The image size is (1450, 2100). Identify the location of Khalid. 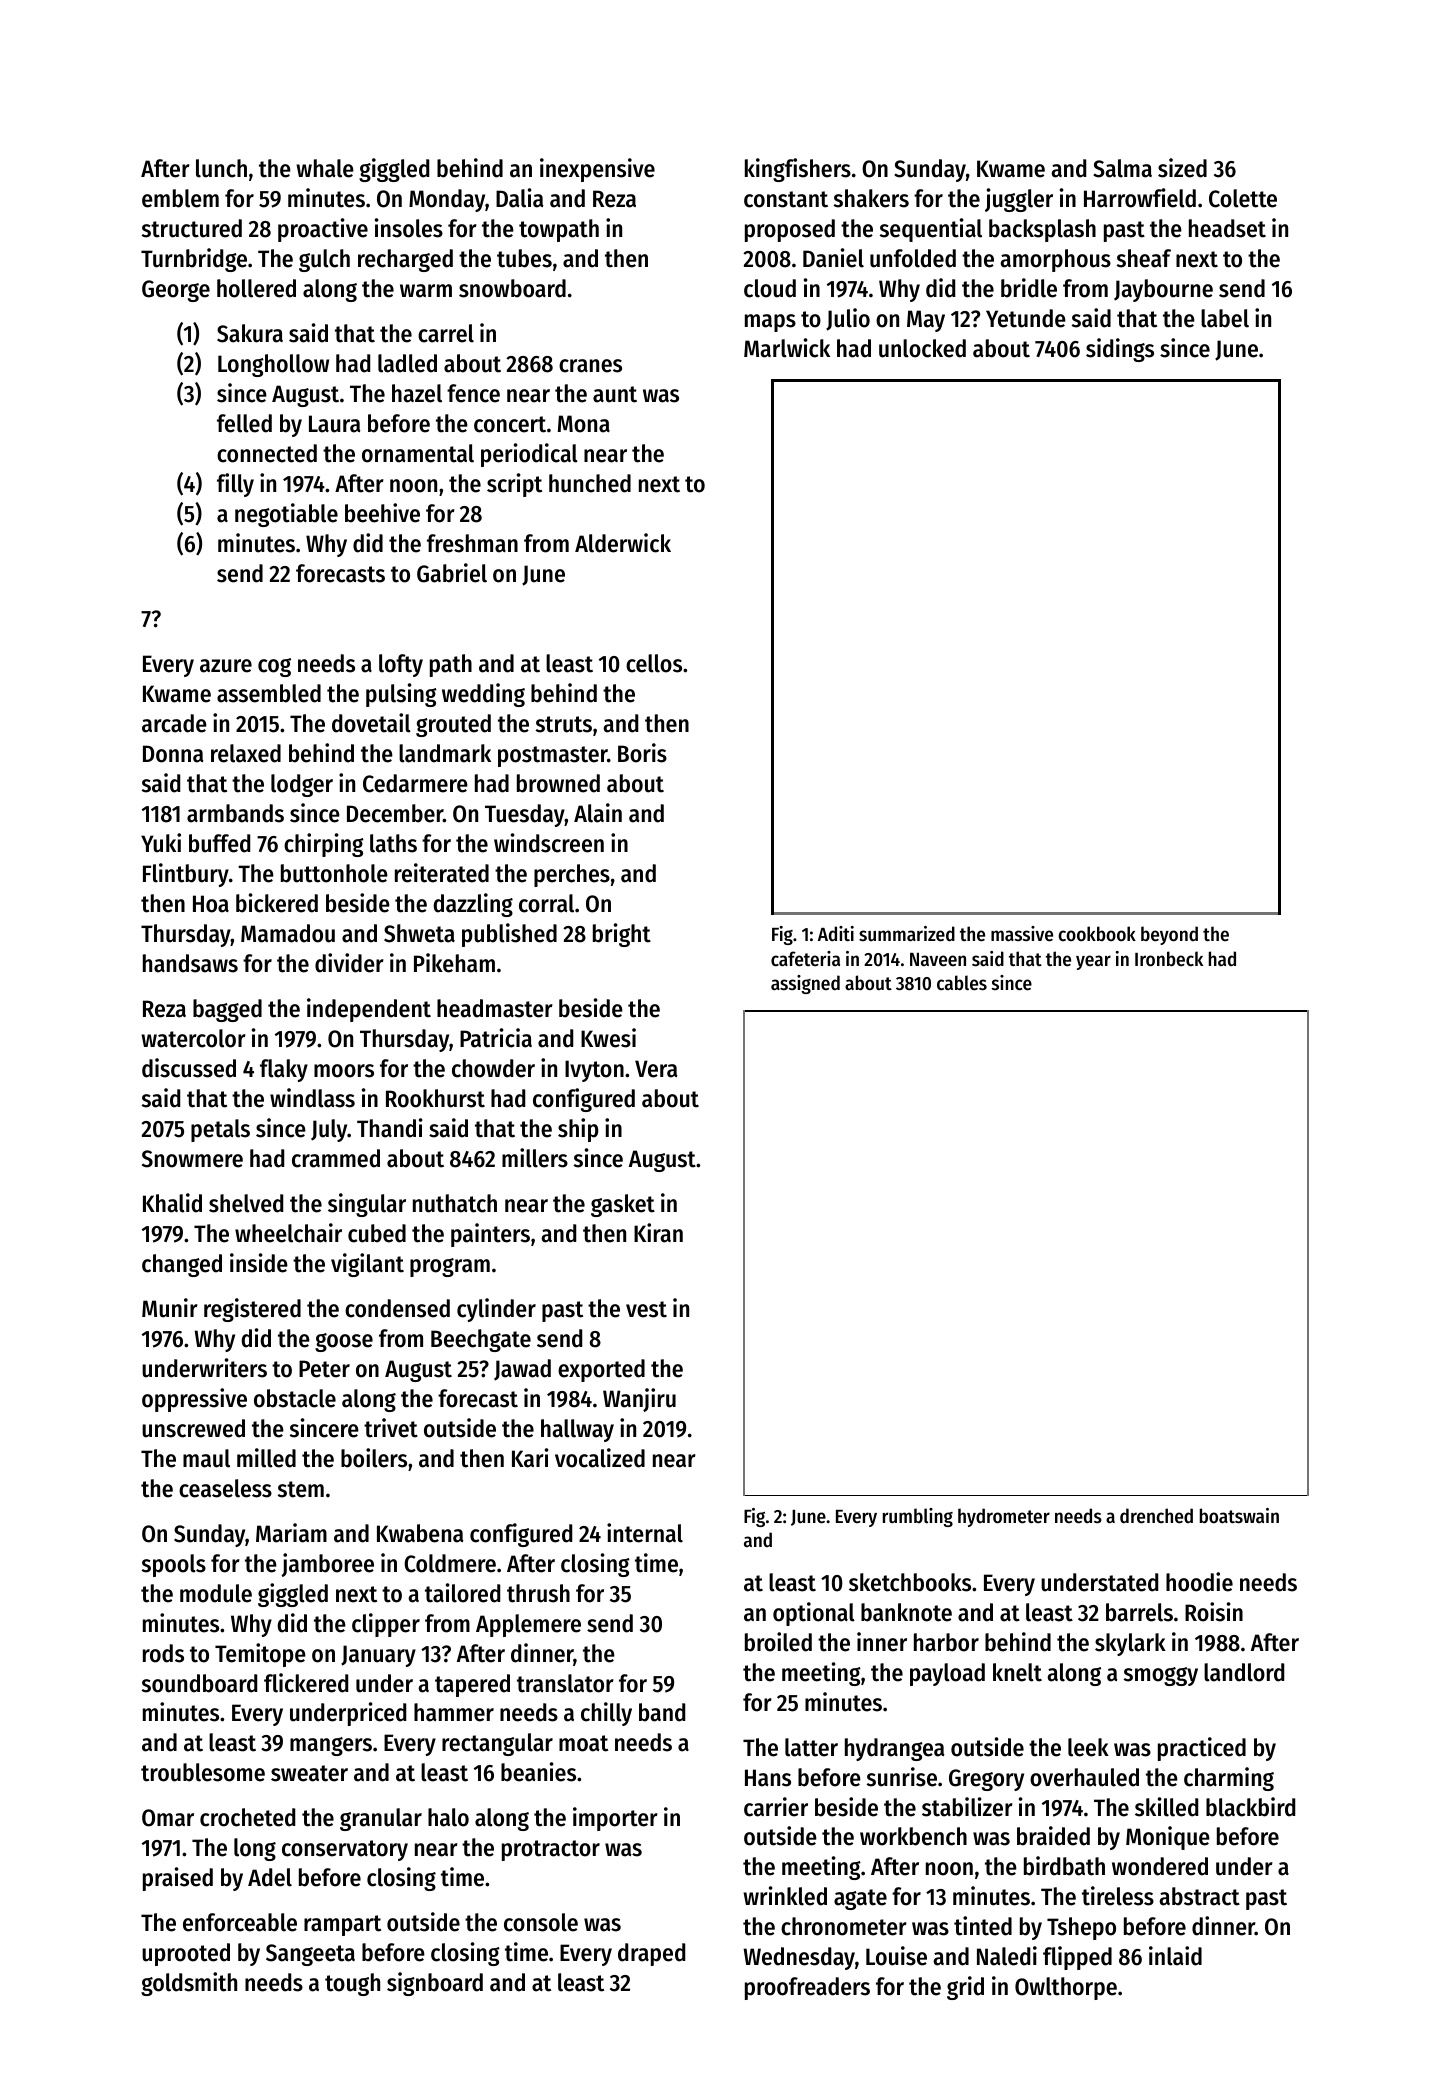
(172, 1203).
